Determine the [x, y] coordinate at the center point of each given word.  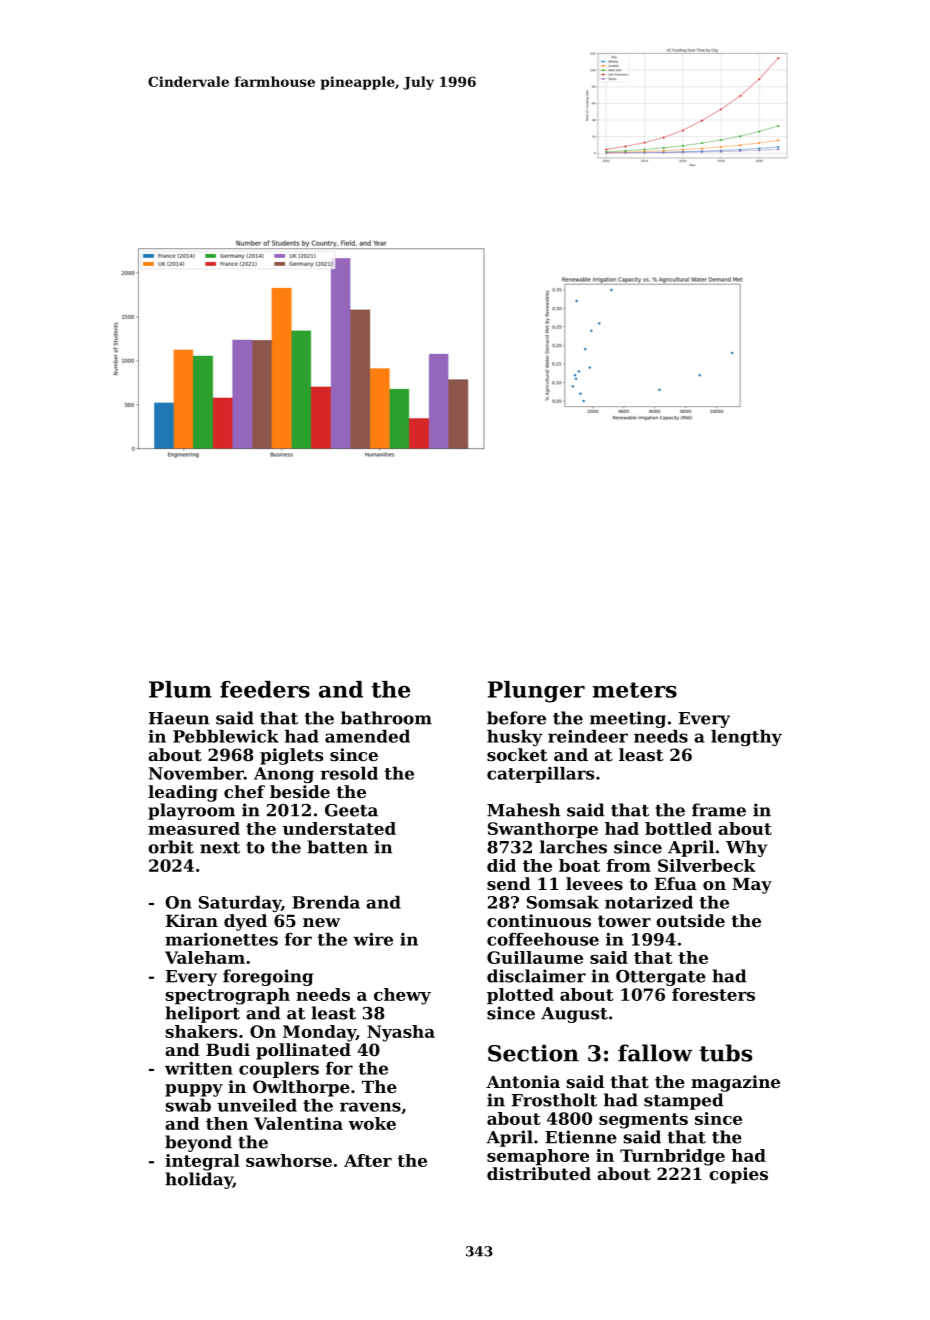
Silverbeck [707, 865]
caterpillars [540, 775]
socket [517, 754]
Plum [180, 689]
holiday [199, 1180]
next [220, 848]
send [509, 883]
